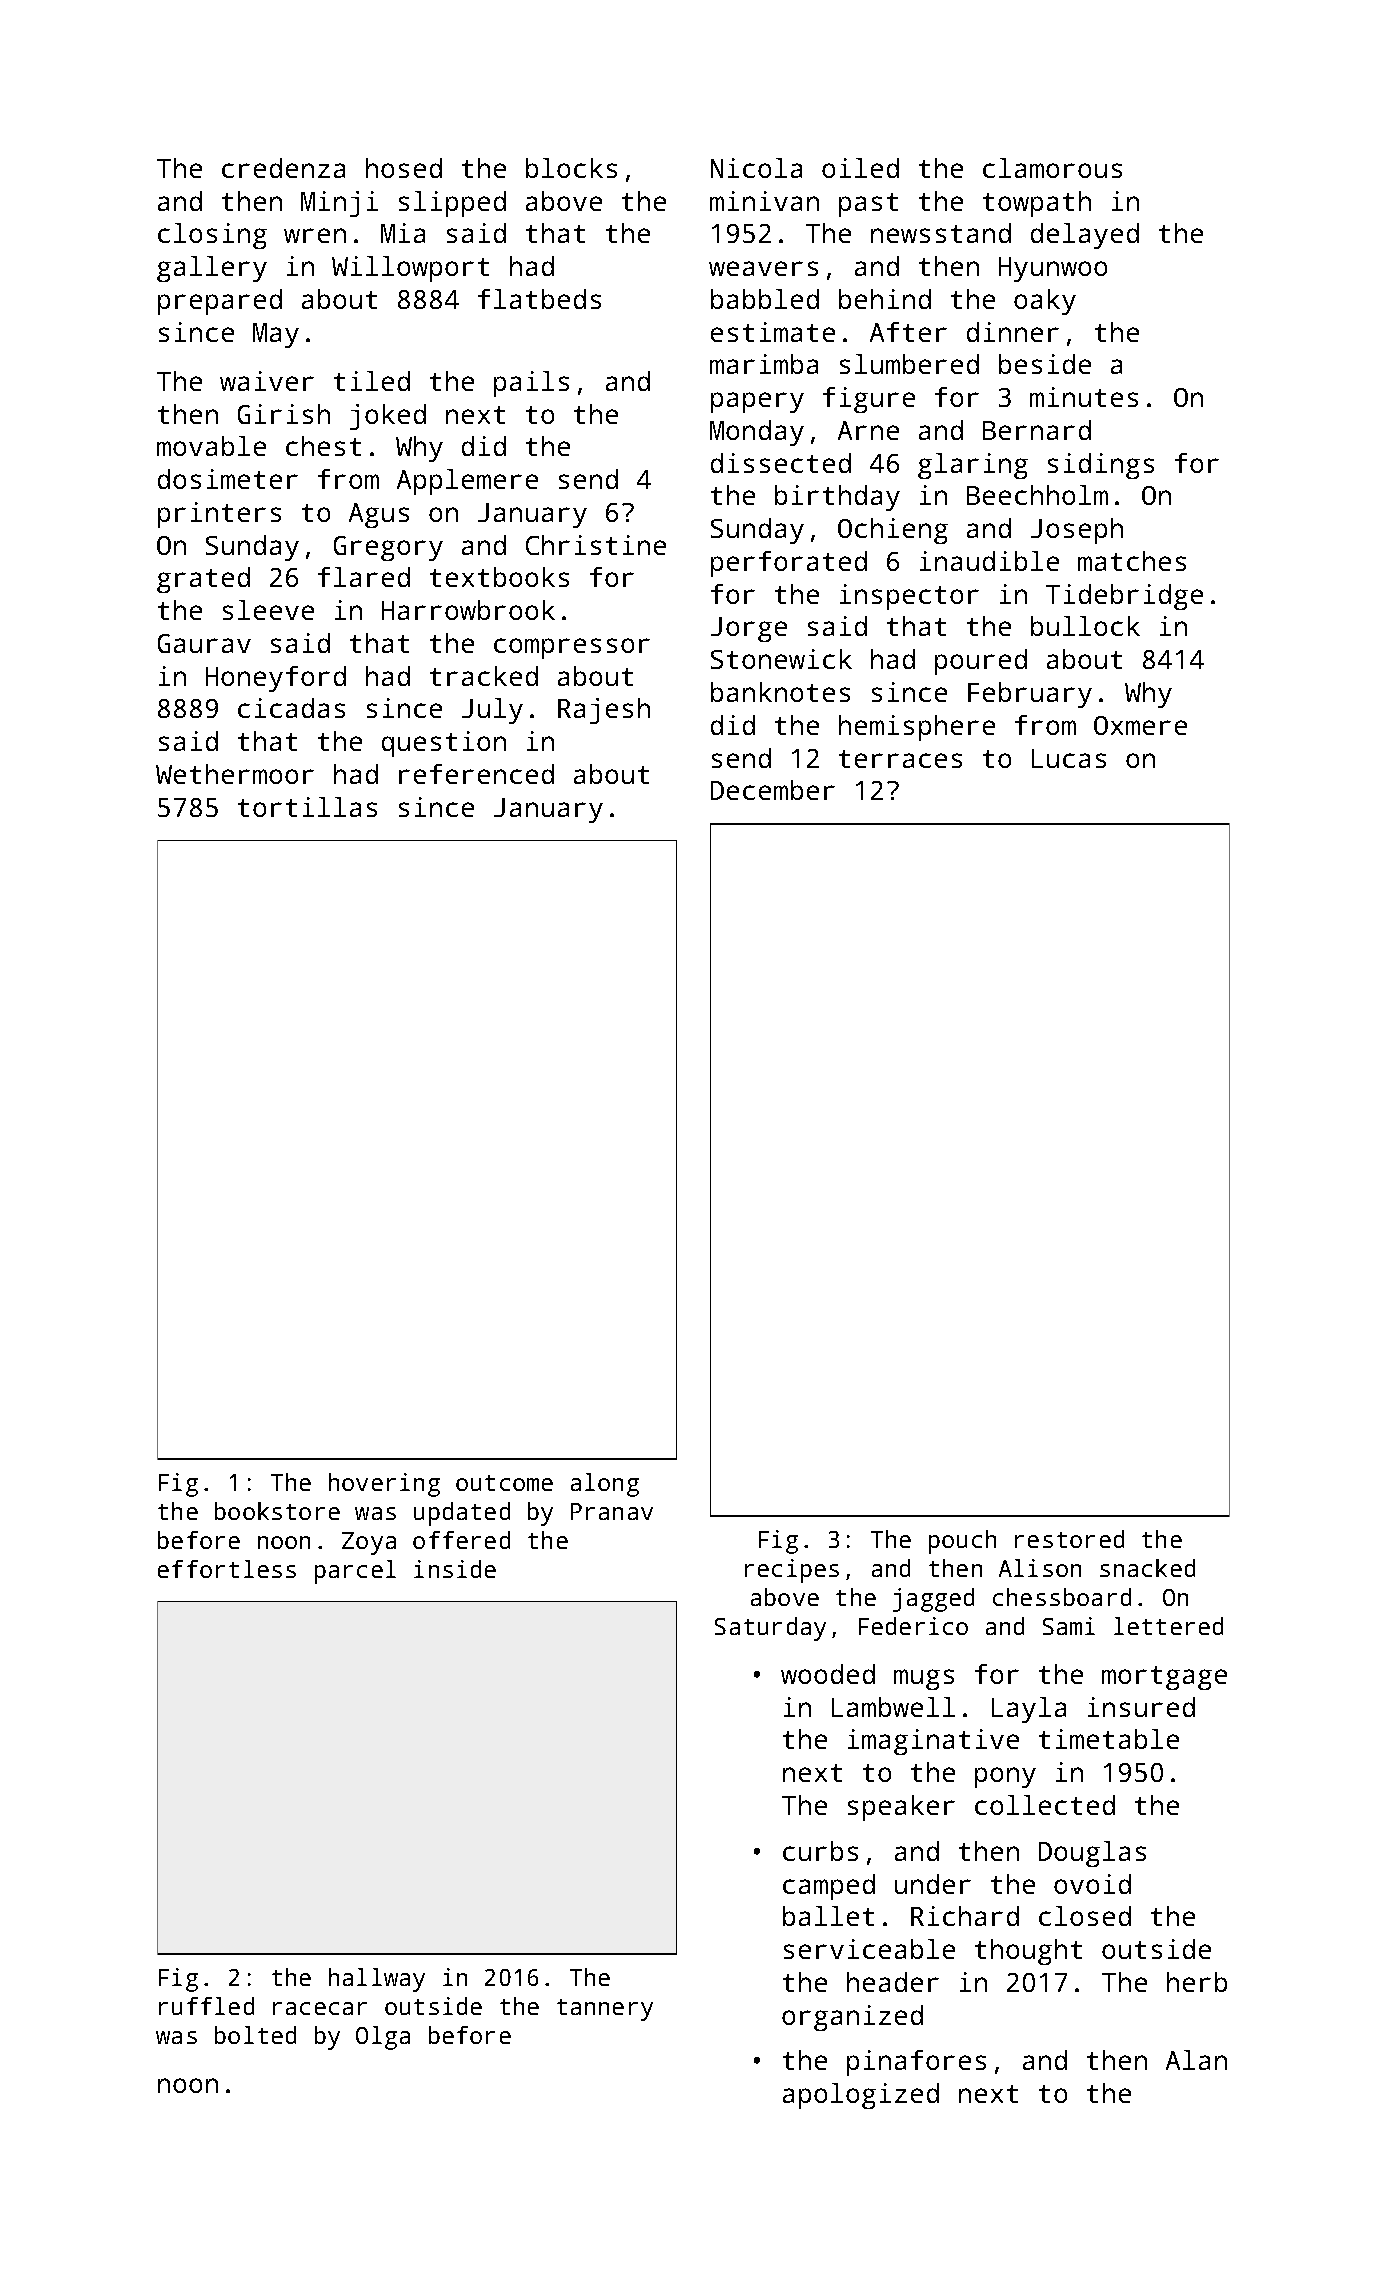 The image size is (1387, 2285). I want to click on joked, so click(388, 417).
